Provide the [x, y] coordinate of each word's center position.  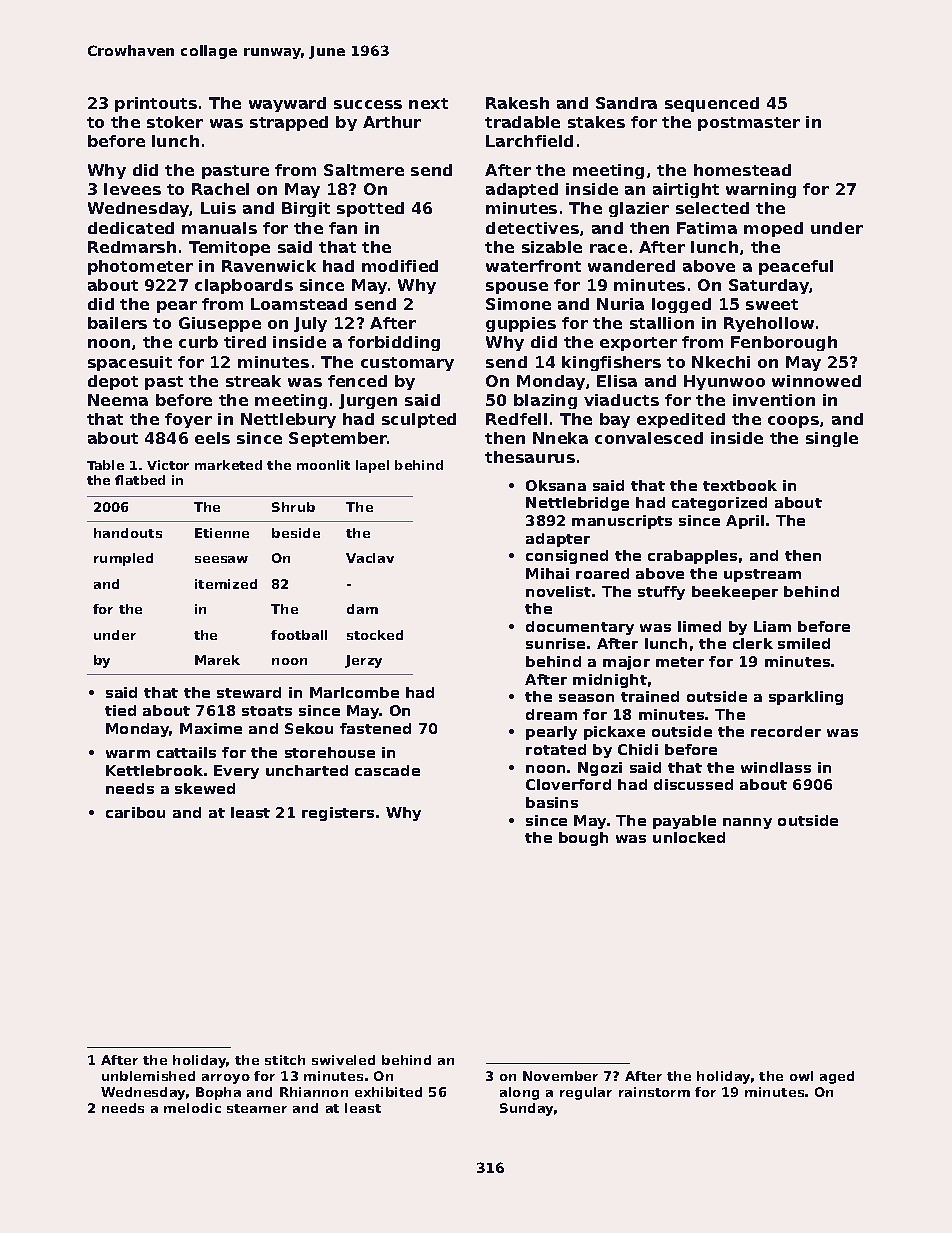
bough [583, 839]
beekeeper [735, 593]
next [428, 103]
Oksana [556, 485]
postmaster [749, 124]
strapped [289, 123]
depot [113, 382]
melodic [192, 1108]
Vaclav [370, 558]
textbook [740, 485]
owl [801, 1076]
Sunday [526, 1109]
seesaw [221, 559]
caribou [135, 812]
